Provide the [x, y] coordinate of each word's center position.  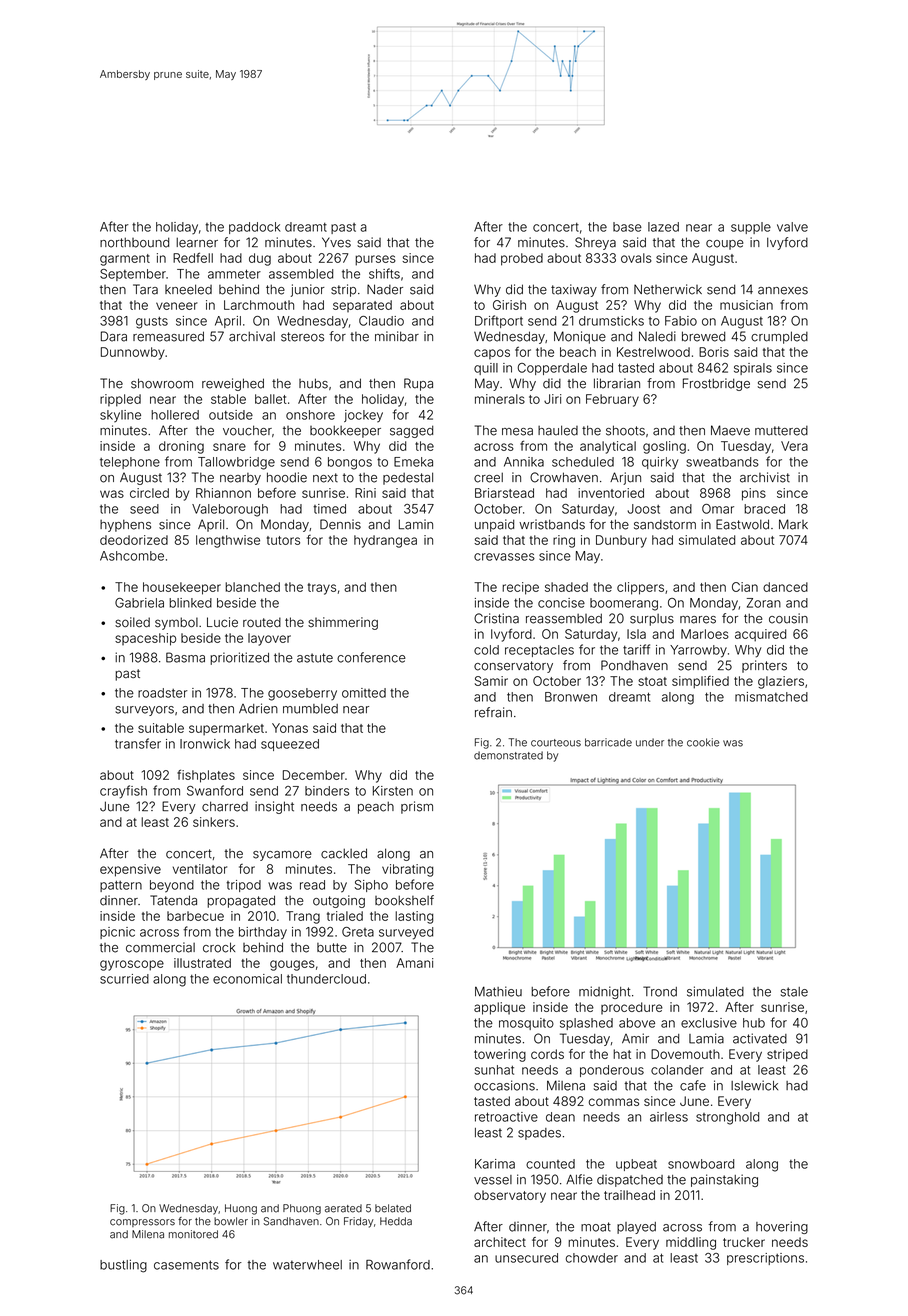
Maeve [730, 430]
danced [785, 587]
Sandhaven [291, 1221]
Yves [336, 242]
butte [332, 948]
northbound [134, 242]
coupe [725, 245]
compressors [142, 1223]
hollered [175, 415]
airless [669, 1117]
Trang [303, 917]
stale [794, 992]
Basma [185, 657]
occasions [504, 1085]
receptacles [539, 651]
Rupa [418, 384]
